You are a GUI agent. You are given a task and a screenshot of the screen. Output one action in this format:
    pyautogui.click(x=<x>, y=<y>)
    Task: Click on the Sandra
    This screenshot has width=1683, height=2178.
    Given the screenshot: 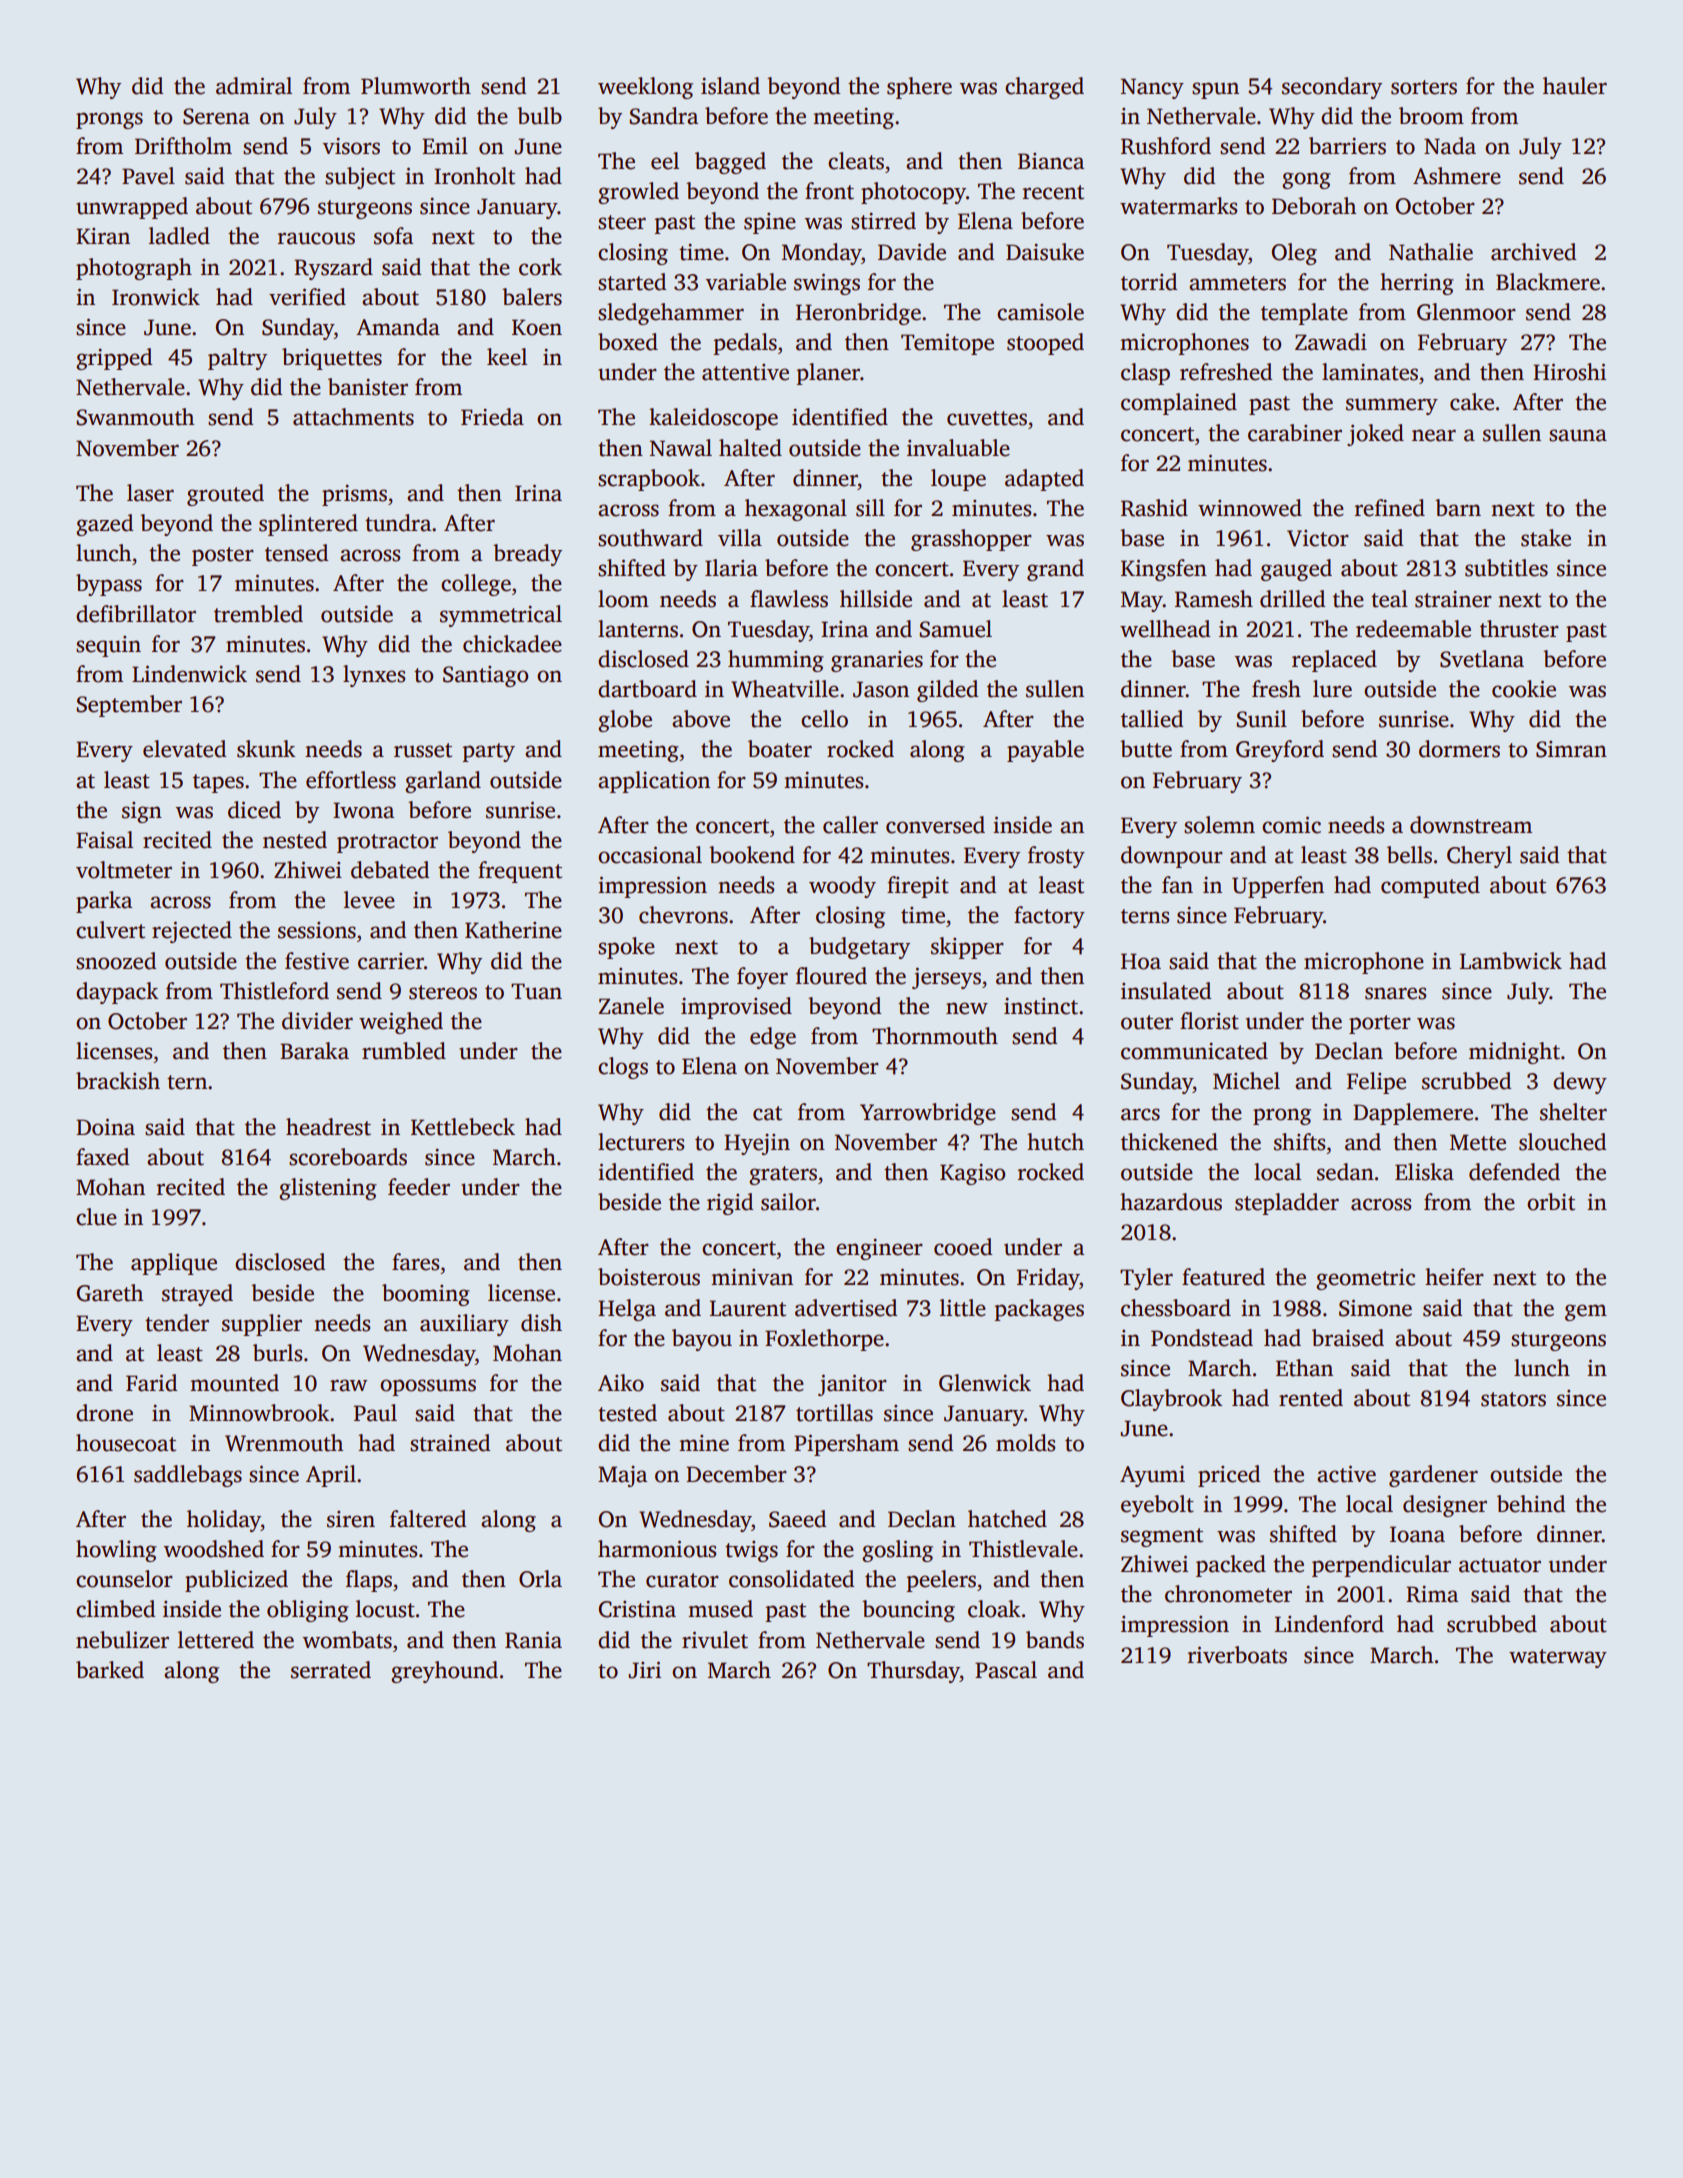 What is the action you would take?
    pyautogui.click(x=663, y=116)
